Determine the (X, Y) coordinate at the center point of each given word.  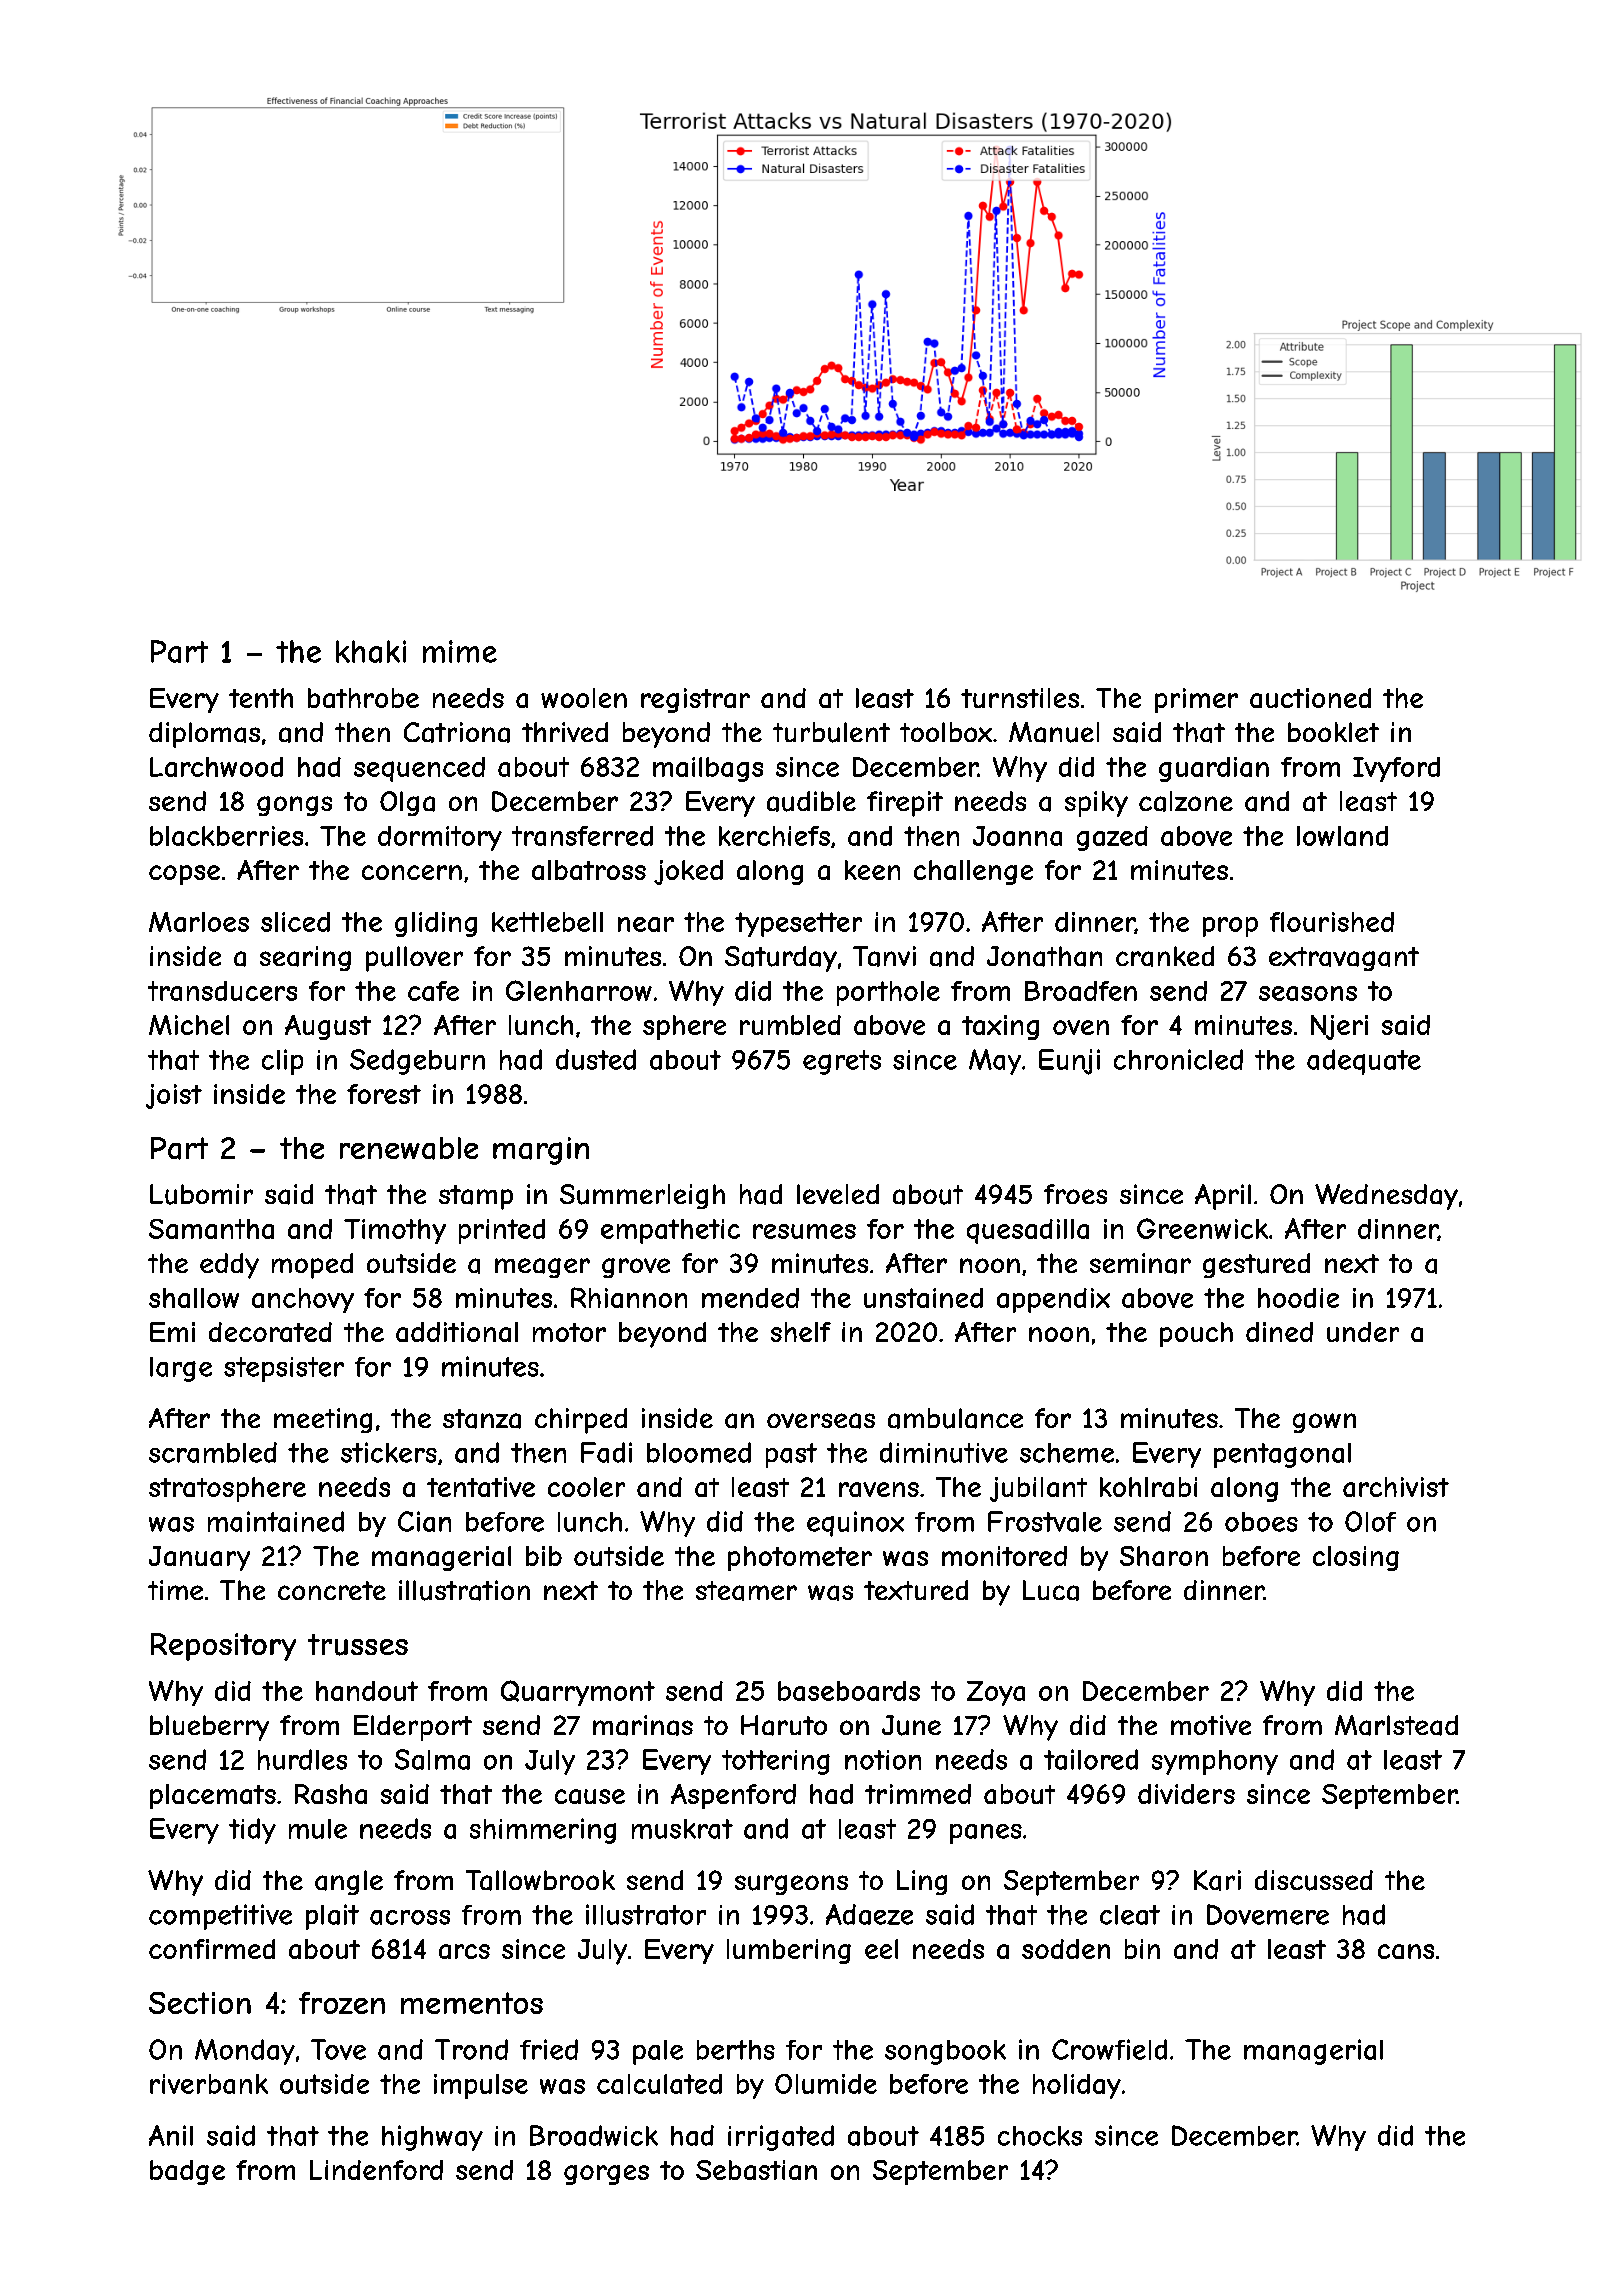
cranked (1165, 956)
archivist (1396, 1487)
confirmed (212, 1949)
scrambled (213, 1452)
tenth (261, 698)
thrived (565, 732)
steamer (746, 1591)
